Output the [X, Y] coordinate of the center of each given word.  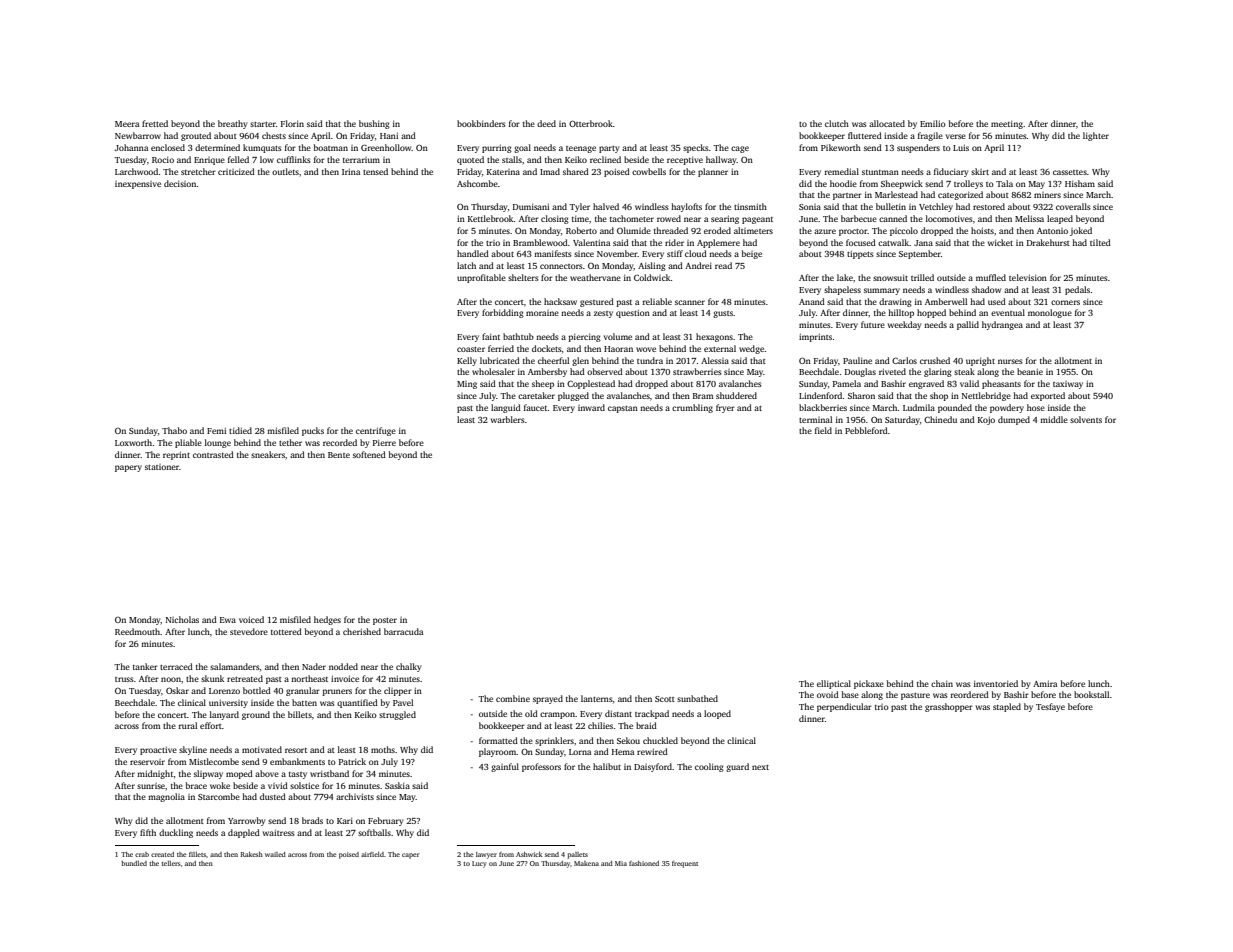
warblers [508, 419]
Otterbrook [591, 123]
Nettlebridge [986, 396]
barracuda [403, 631]
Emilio [933, 123]
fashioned [644, 863]
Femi [216, 430]
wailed [275, 854]
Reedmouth [137, 631]
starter [263, 124]
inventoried [996, 683]
